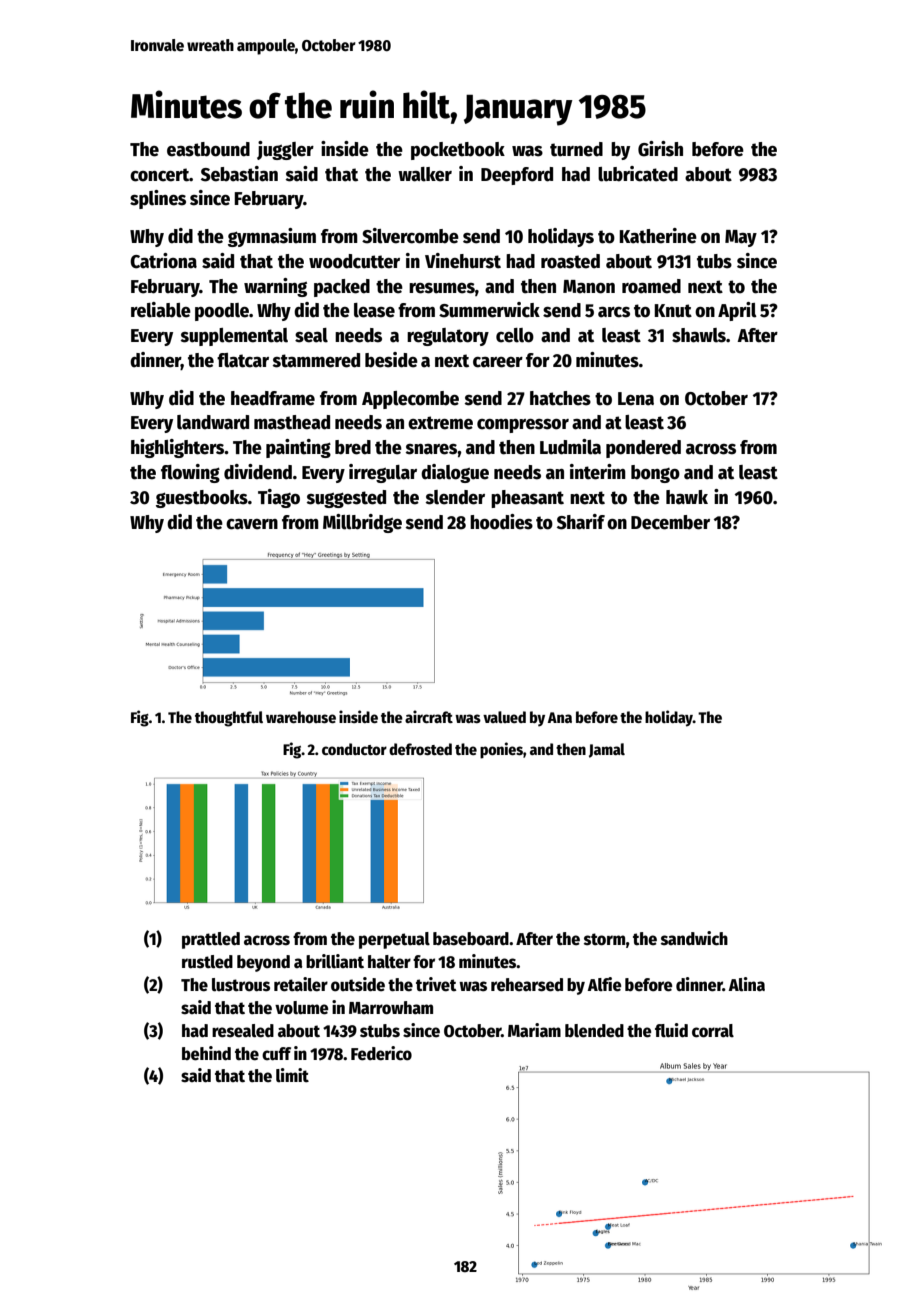  Describe the element at coordinates (471, 939) in the screenshot. I see `baseboard` at that location.
